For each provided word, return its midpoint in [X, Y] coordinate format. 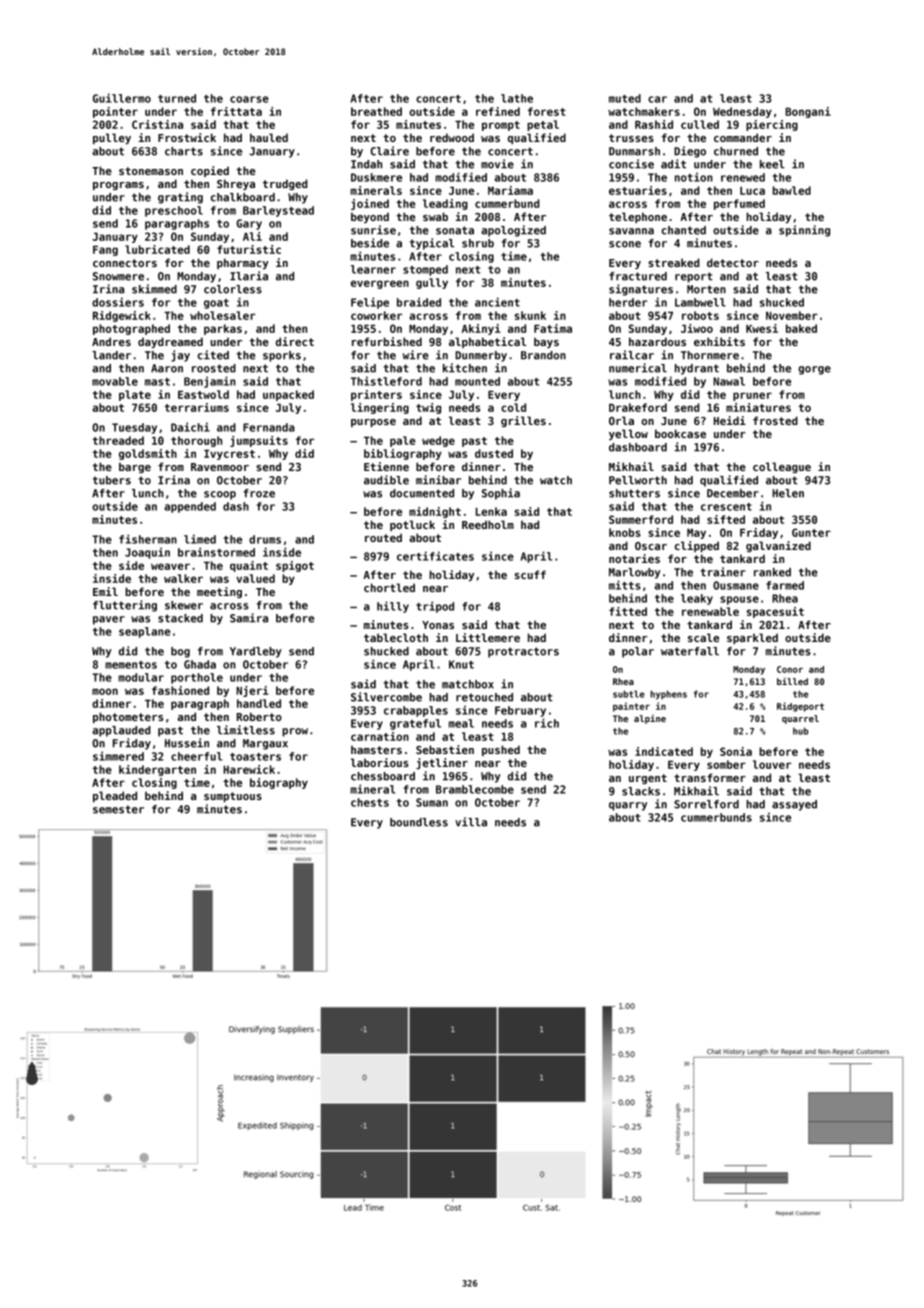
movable [115, 381]
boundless [419, 822]
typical [432, 244]
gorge [814, 370]
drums [265, 539]
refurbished [387, 341]
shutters [634, 493]
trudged [285, 184]
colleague [782, 467]
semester [118, 809]
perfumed [739, 204]
